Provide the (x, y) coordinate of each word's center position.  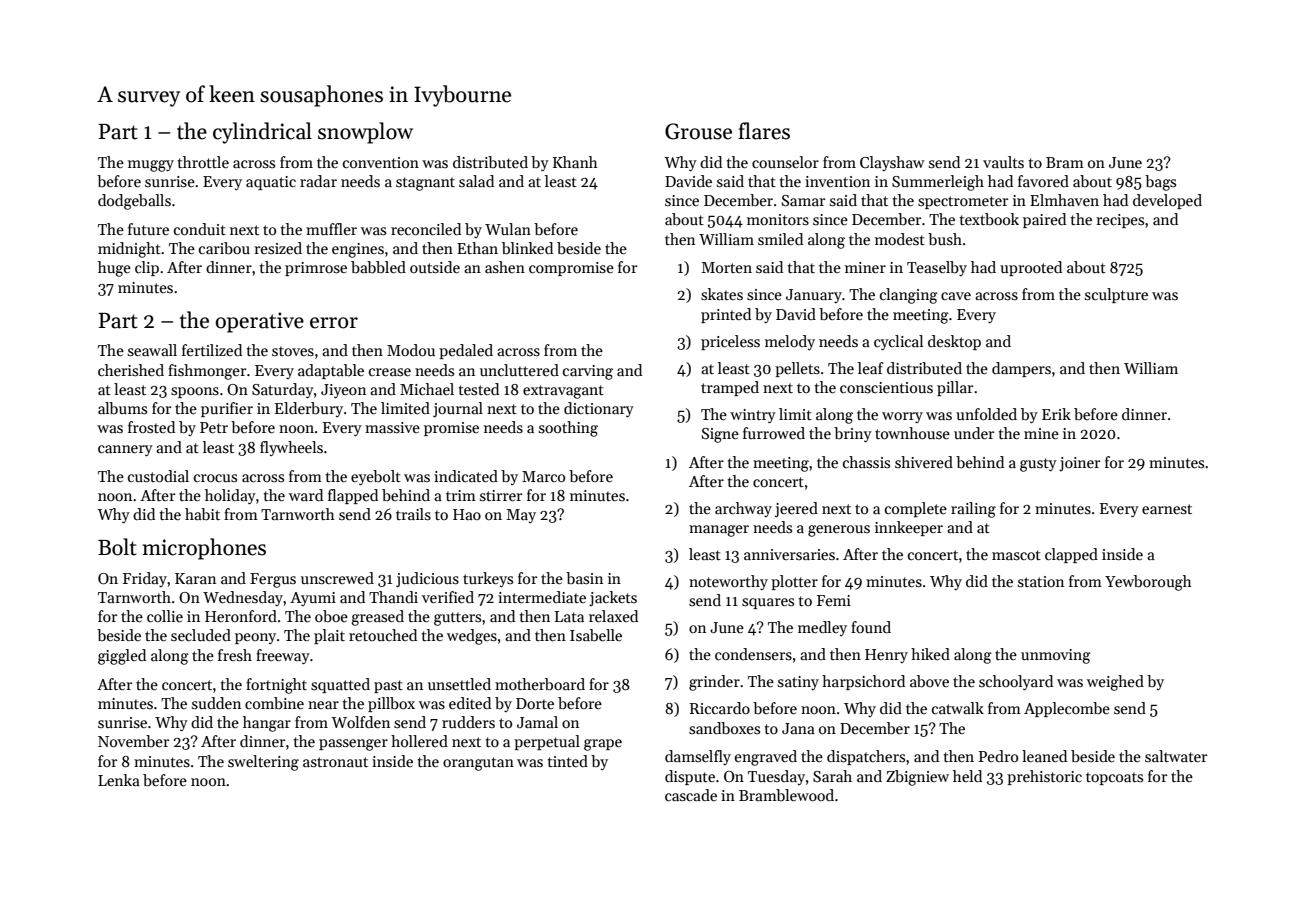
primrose (316, 269)
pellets (797, 369)
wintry (753, 416)
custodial (158, 476)
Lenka (119, 780)
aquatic (271, 183)
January (814, 296)
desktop (954, 342)
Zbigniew (917, 778)
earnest (1167, 509)
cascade (691, 795)
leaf (871, 368)
